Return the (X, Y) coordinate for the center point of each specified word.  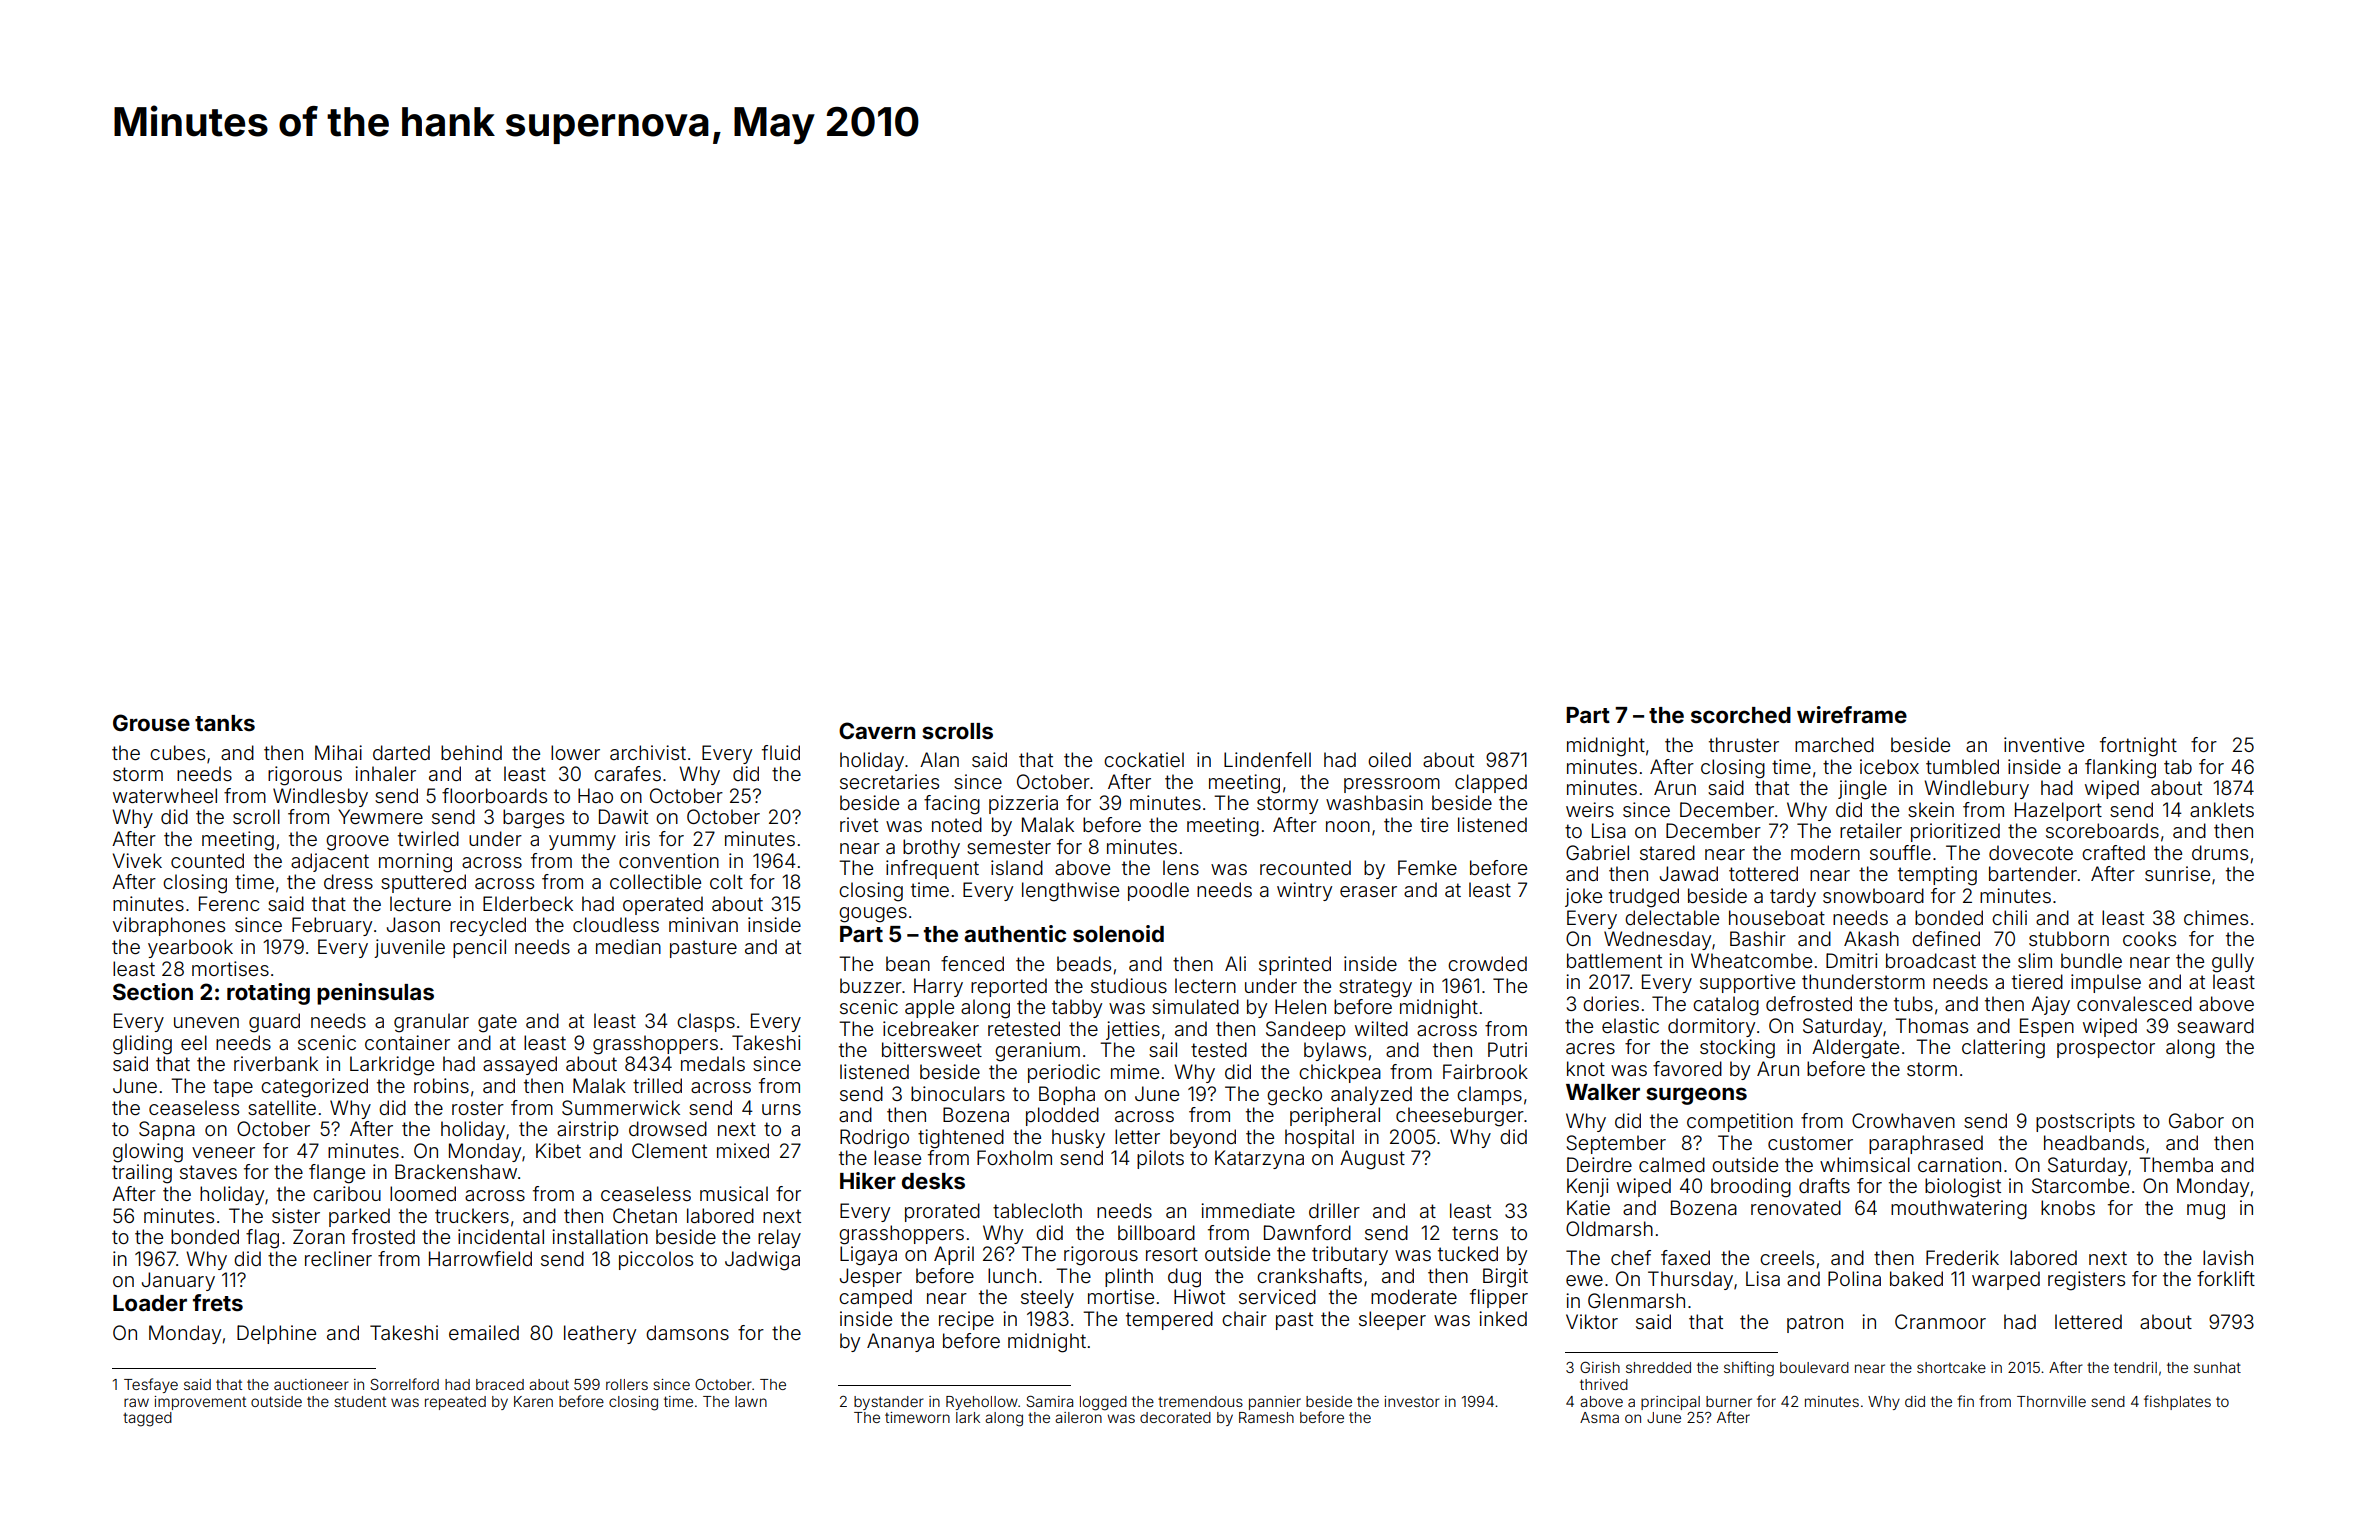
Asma (1599, 1417)
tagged (147, 1419)
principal (1670, 1403)
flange (337, 1174)
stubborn (2069, 938)
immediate (1248, 1210)
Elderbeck (528, 903)
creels (1787, 1257)
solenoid (1118, 934)
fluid (781, 752)
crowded (1487, 963)
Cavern (877, 730)
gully (2233, 963)
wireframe (1852, 714)
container (407, 1042)
